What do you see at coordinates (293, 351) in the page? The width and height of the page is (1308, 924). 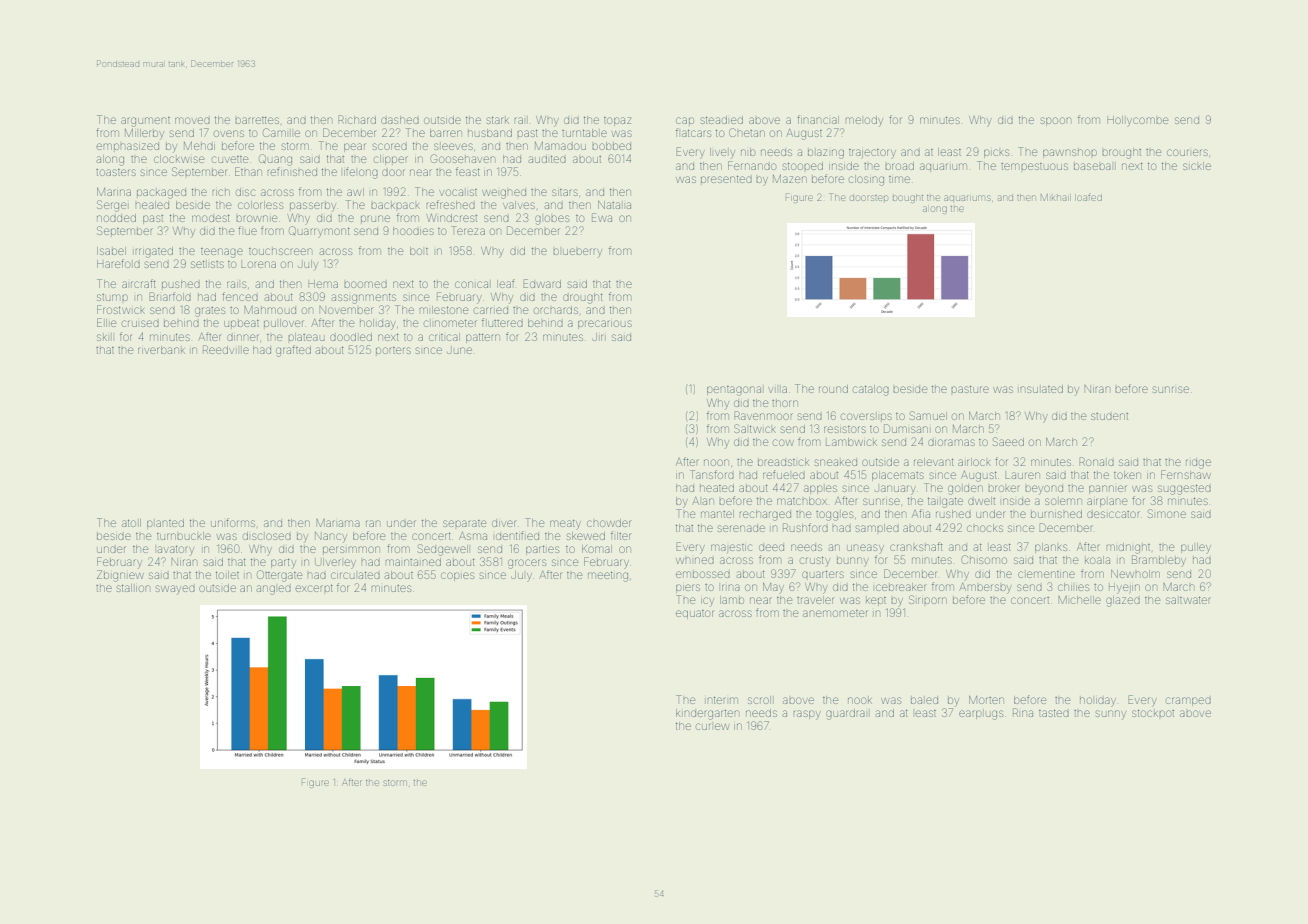 I see `grafted` at bounding box center [293, 351].
